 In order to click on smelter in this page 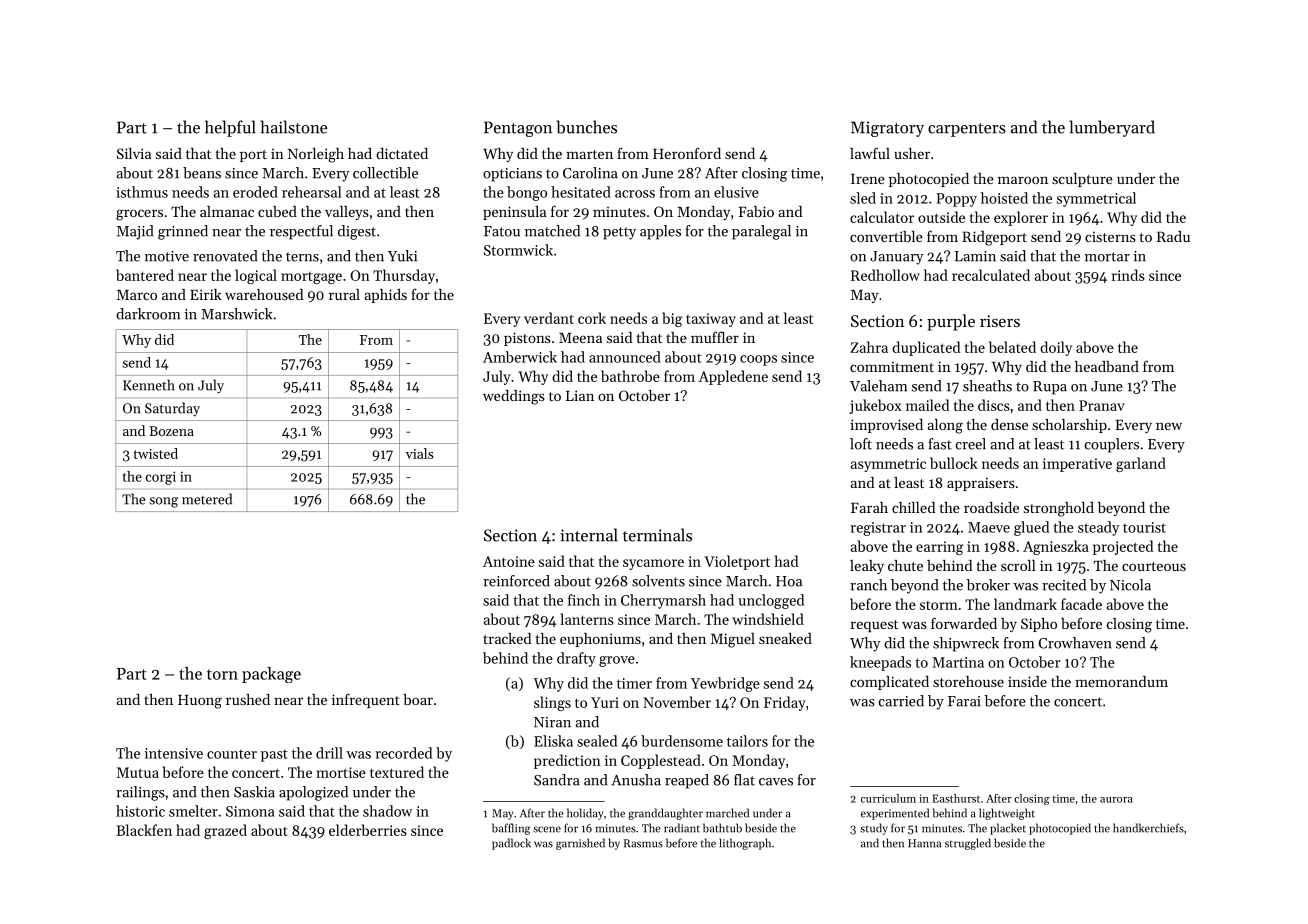, I will do `click(193, 811)`.
